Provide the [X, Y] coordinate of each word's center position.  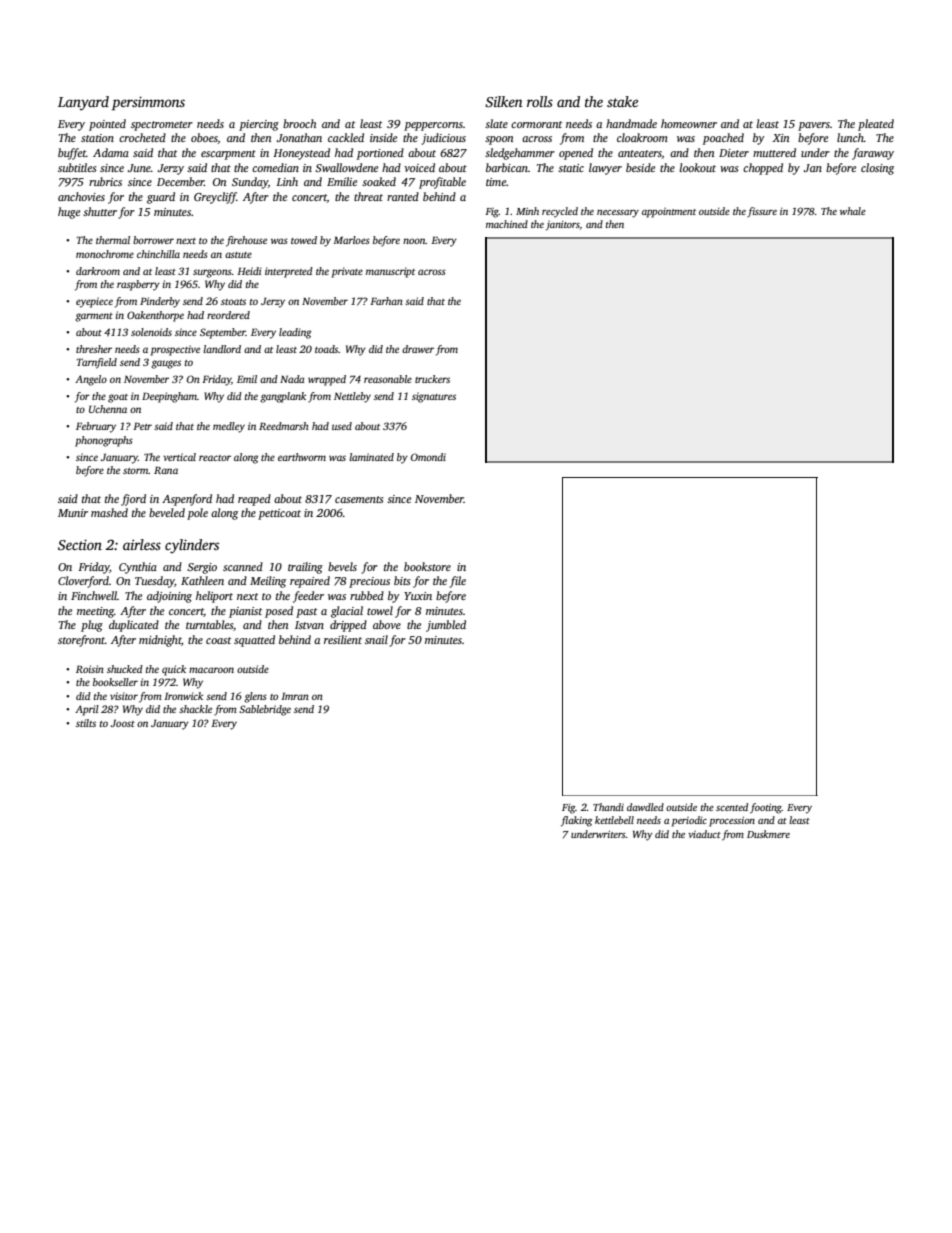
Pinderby [160, 302]
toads [327, 349]
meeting [95, 612]
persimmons [148, 103]
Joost [123, 723]
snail [376, 639]
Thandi [608, 807]
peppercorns [433, 126]
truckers [432, 379]
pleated [876, 125]
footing [766, 808]
